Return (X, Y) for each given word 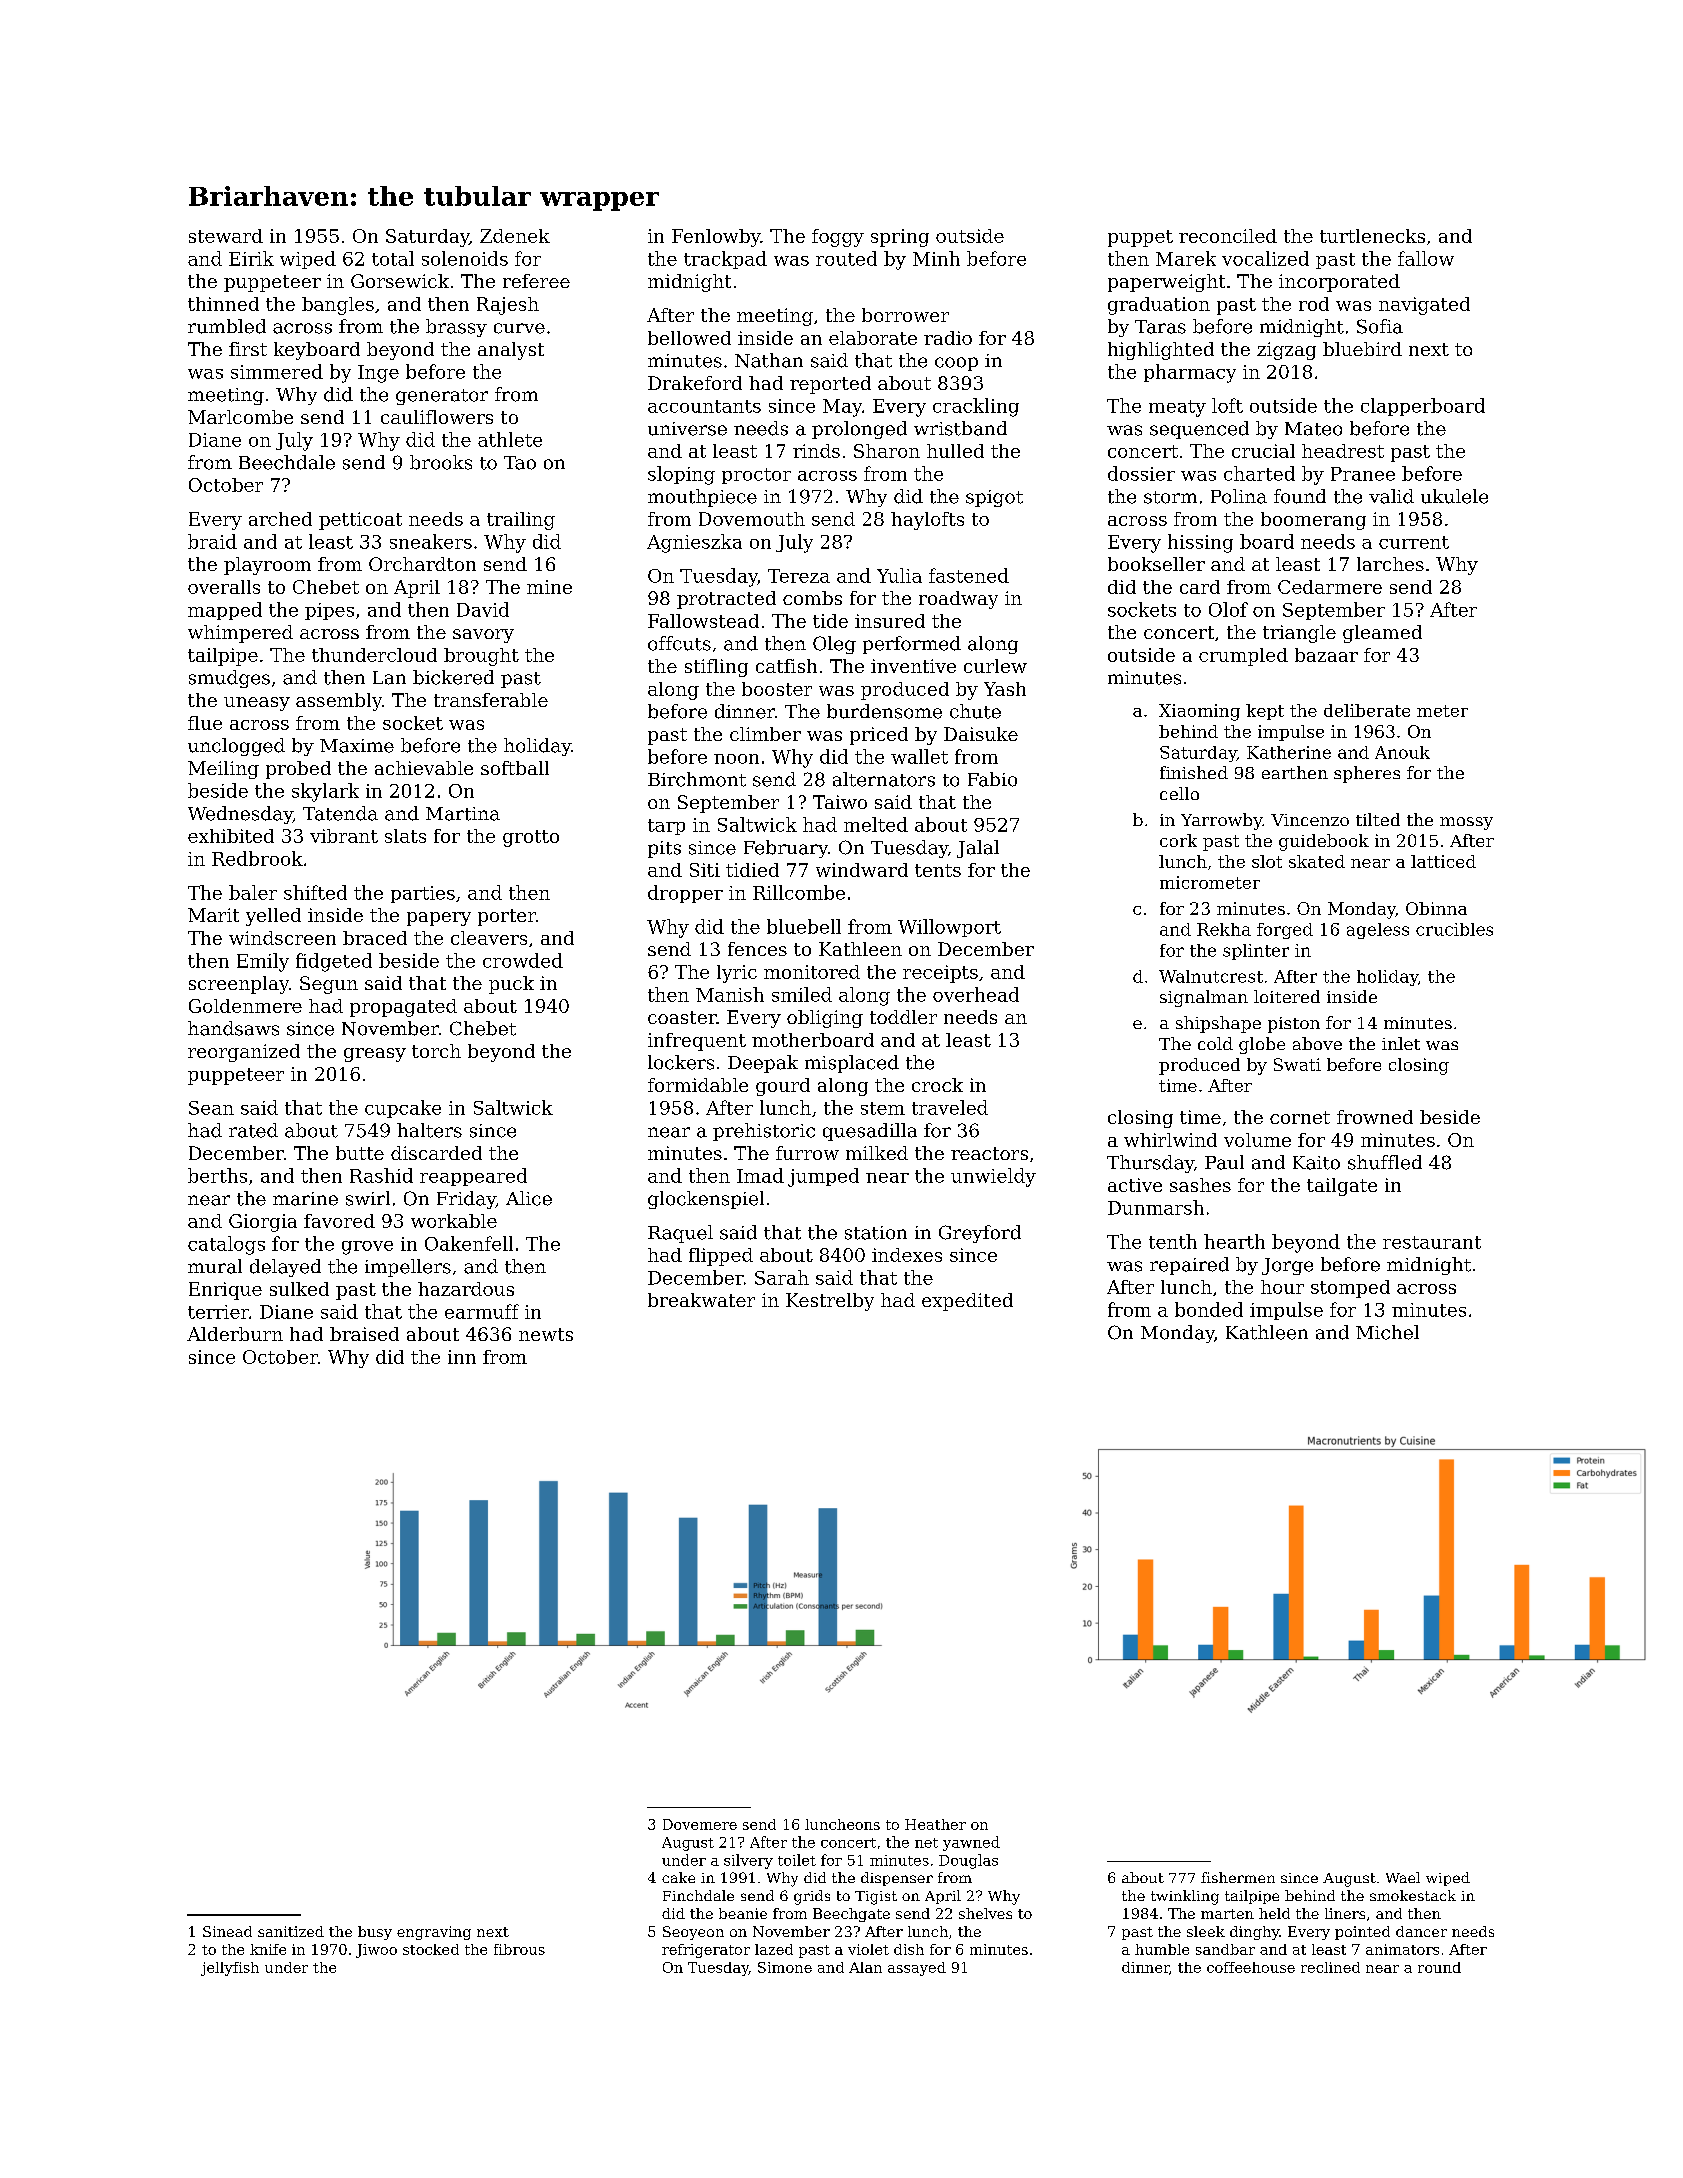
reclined (1330, 1967)
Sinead (227, 1931)
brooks (441, 462)
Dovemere (700, 1824)
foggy (838, 238)
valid (1391, 496)
